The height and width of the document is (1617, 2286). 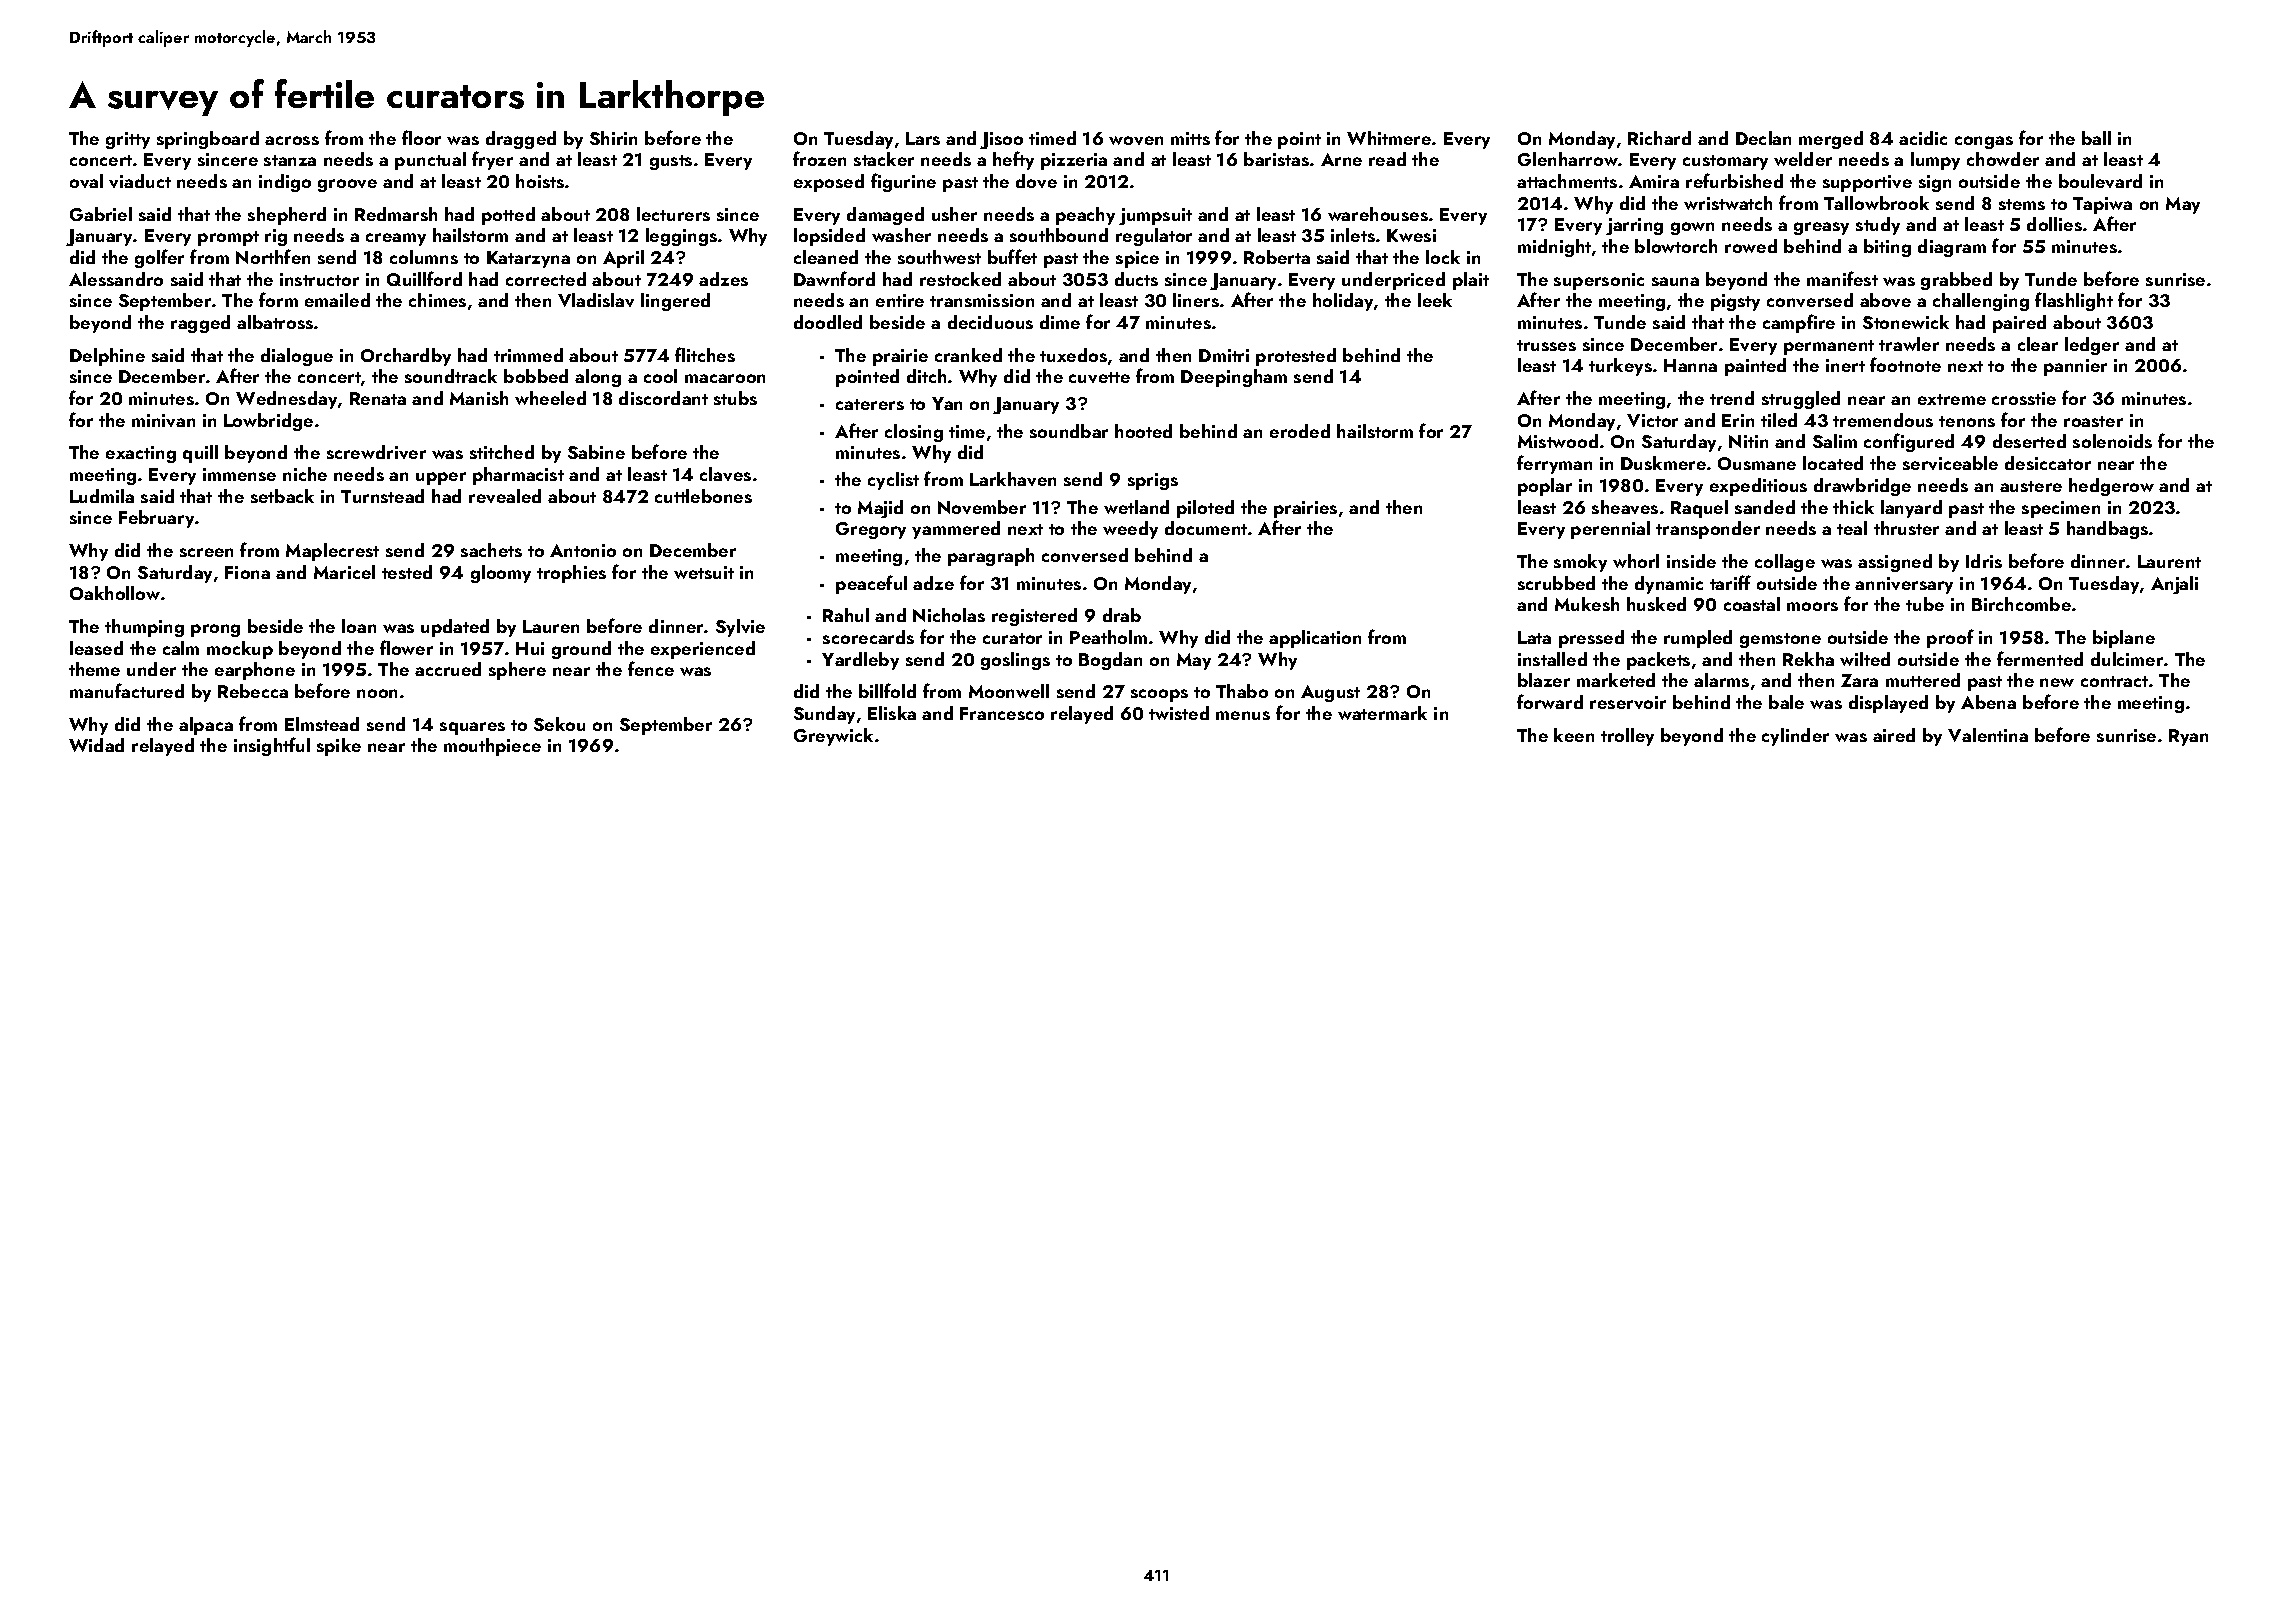 I want to click on manifest, so click(x=1842, y=278).
